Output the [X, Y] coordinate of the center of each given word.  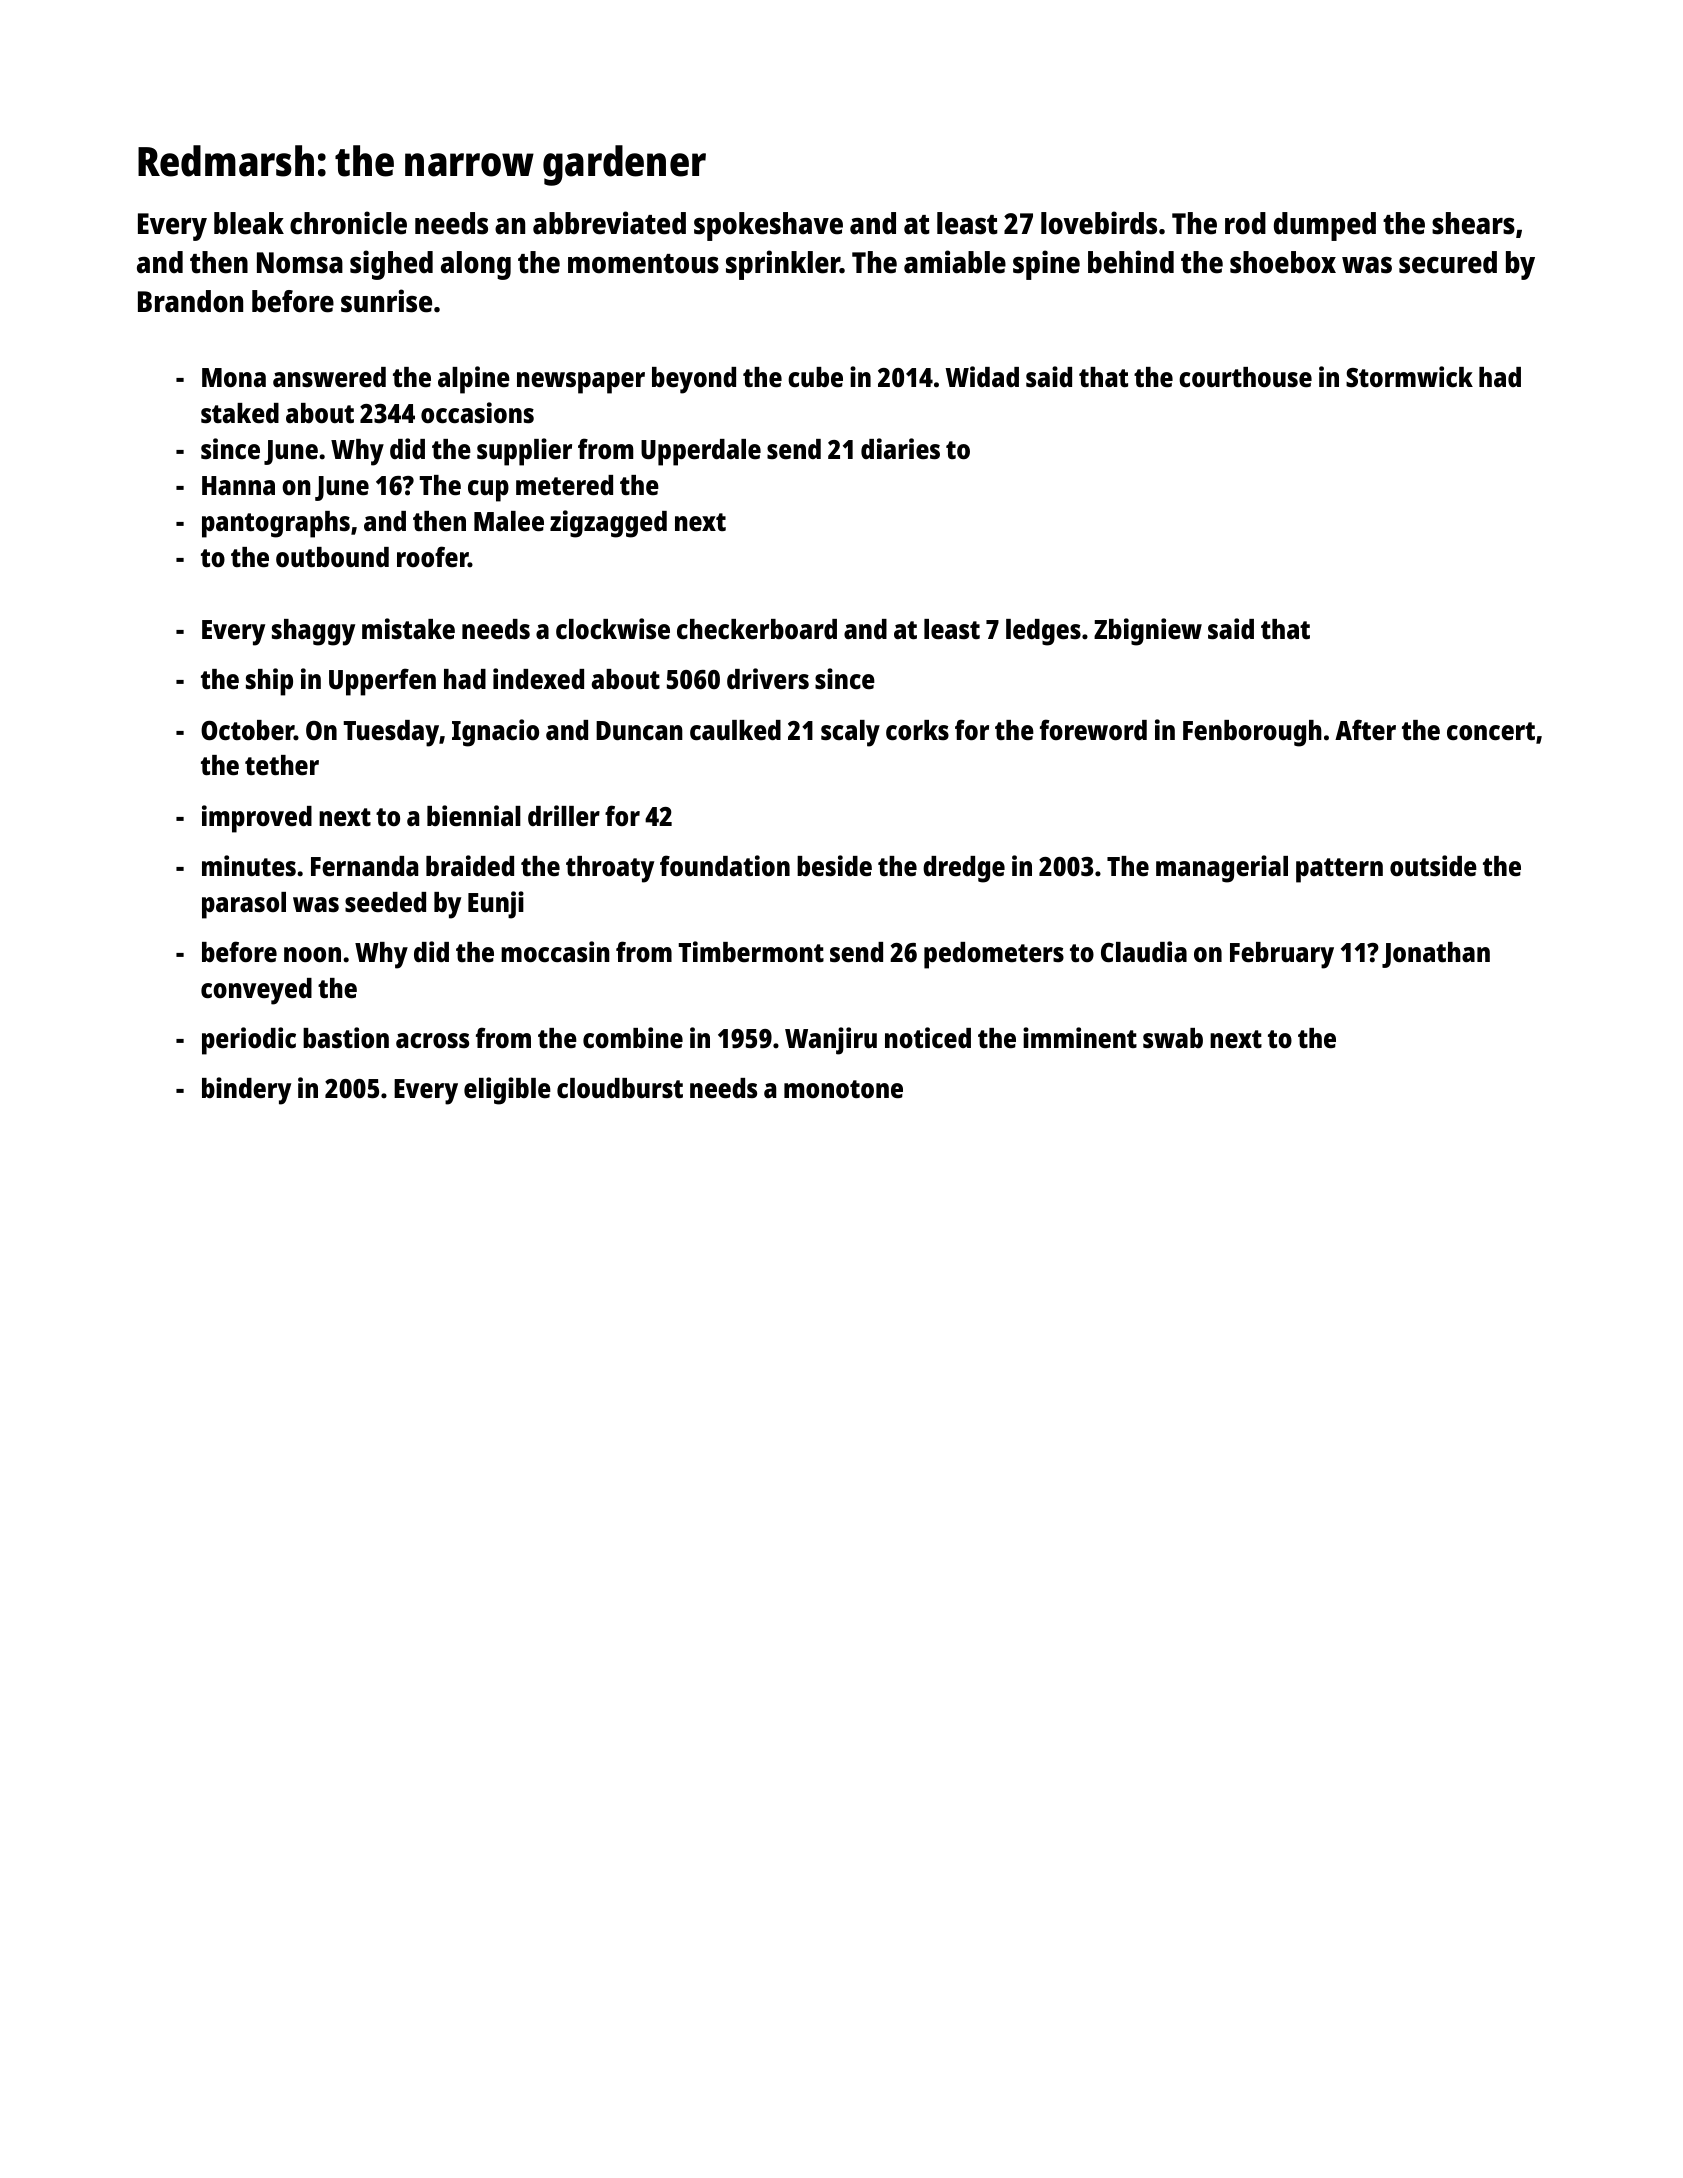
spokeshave [768, 226]
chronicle [348, 223]
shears [1473, 223]
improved [257, 819]
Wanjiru [831, 1041]
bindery [246, 1091]
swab [1173, 1038]
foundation [725, 866]
